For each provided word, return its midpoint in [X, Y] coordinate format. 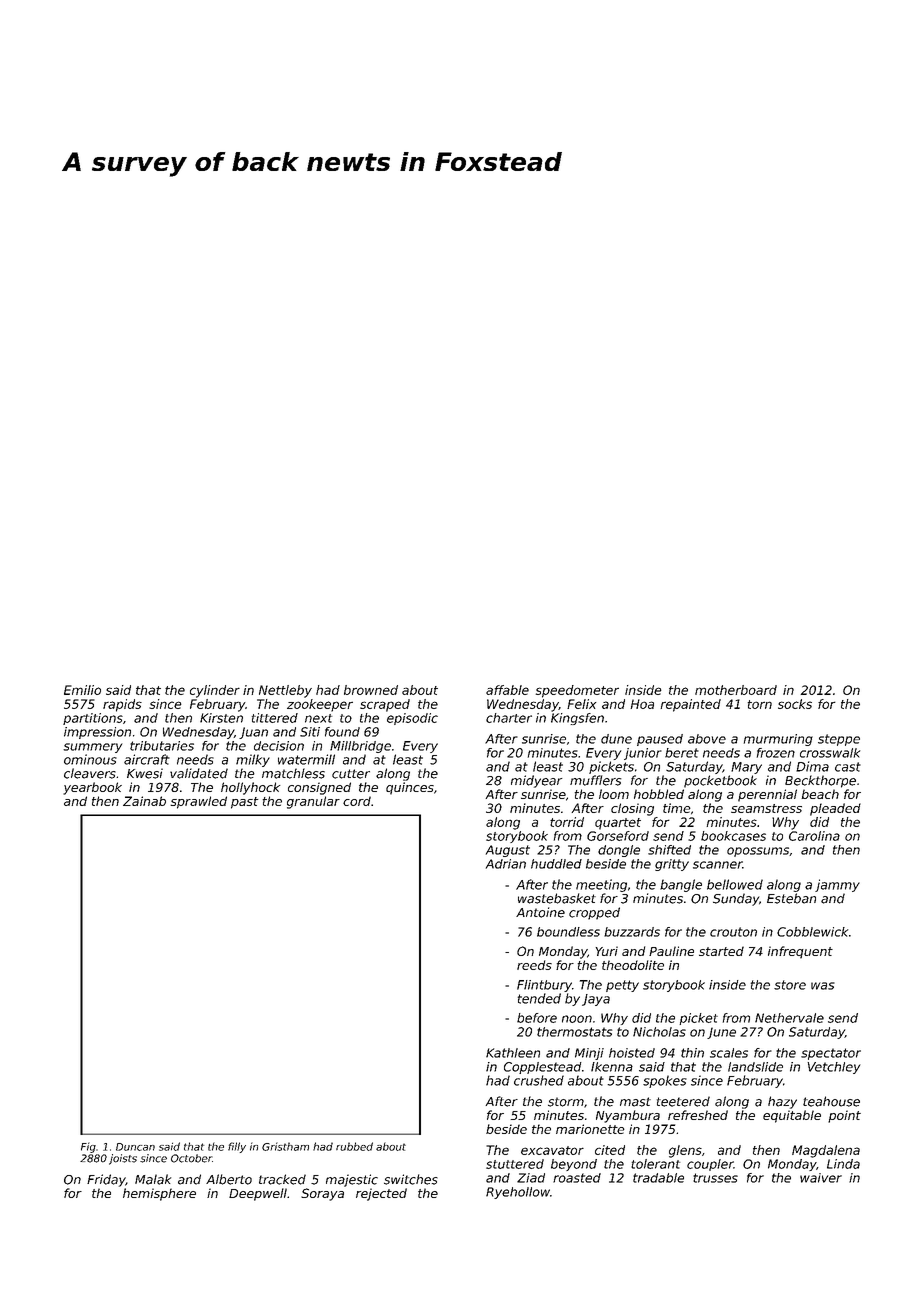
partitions [93, 719]
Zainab [144, 801]
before [537, 1018]
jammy [837, 885]
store [790, 985]
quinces [410, 788]
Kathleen [513, 1053]
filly [237, 1147]
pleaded [835, 809]
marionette [590, 1129]
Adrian [506, 864]
